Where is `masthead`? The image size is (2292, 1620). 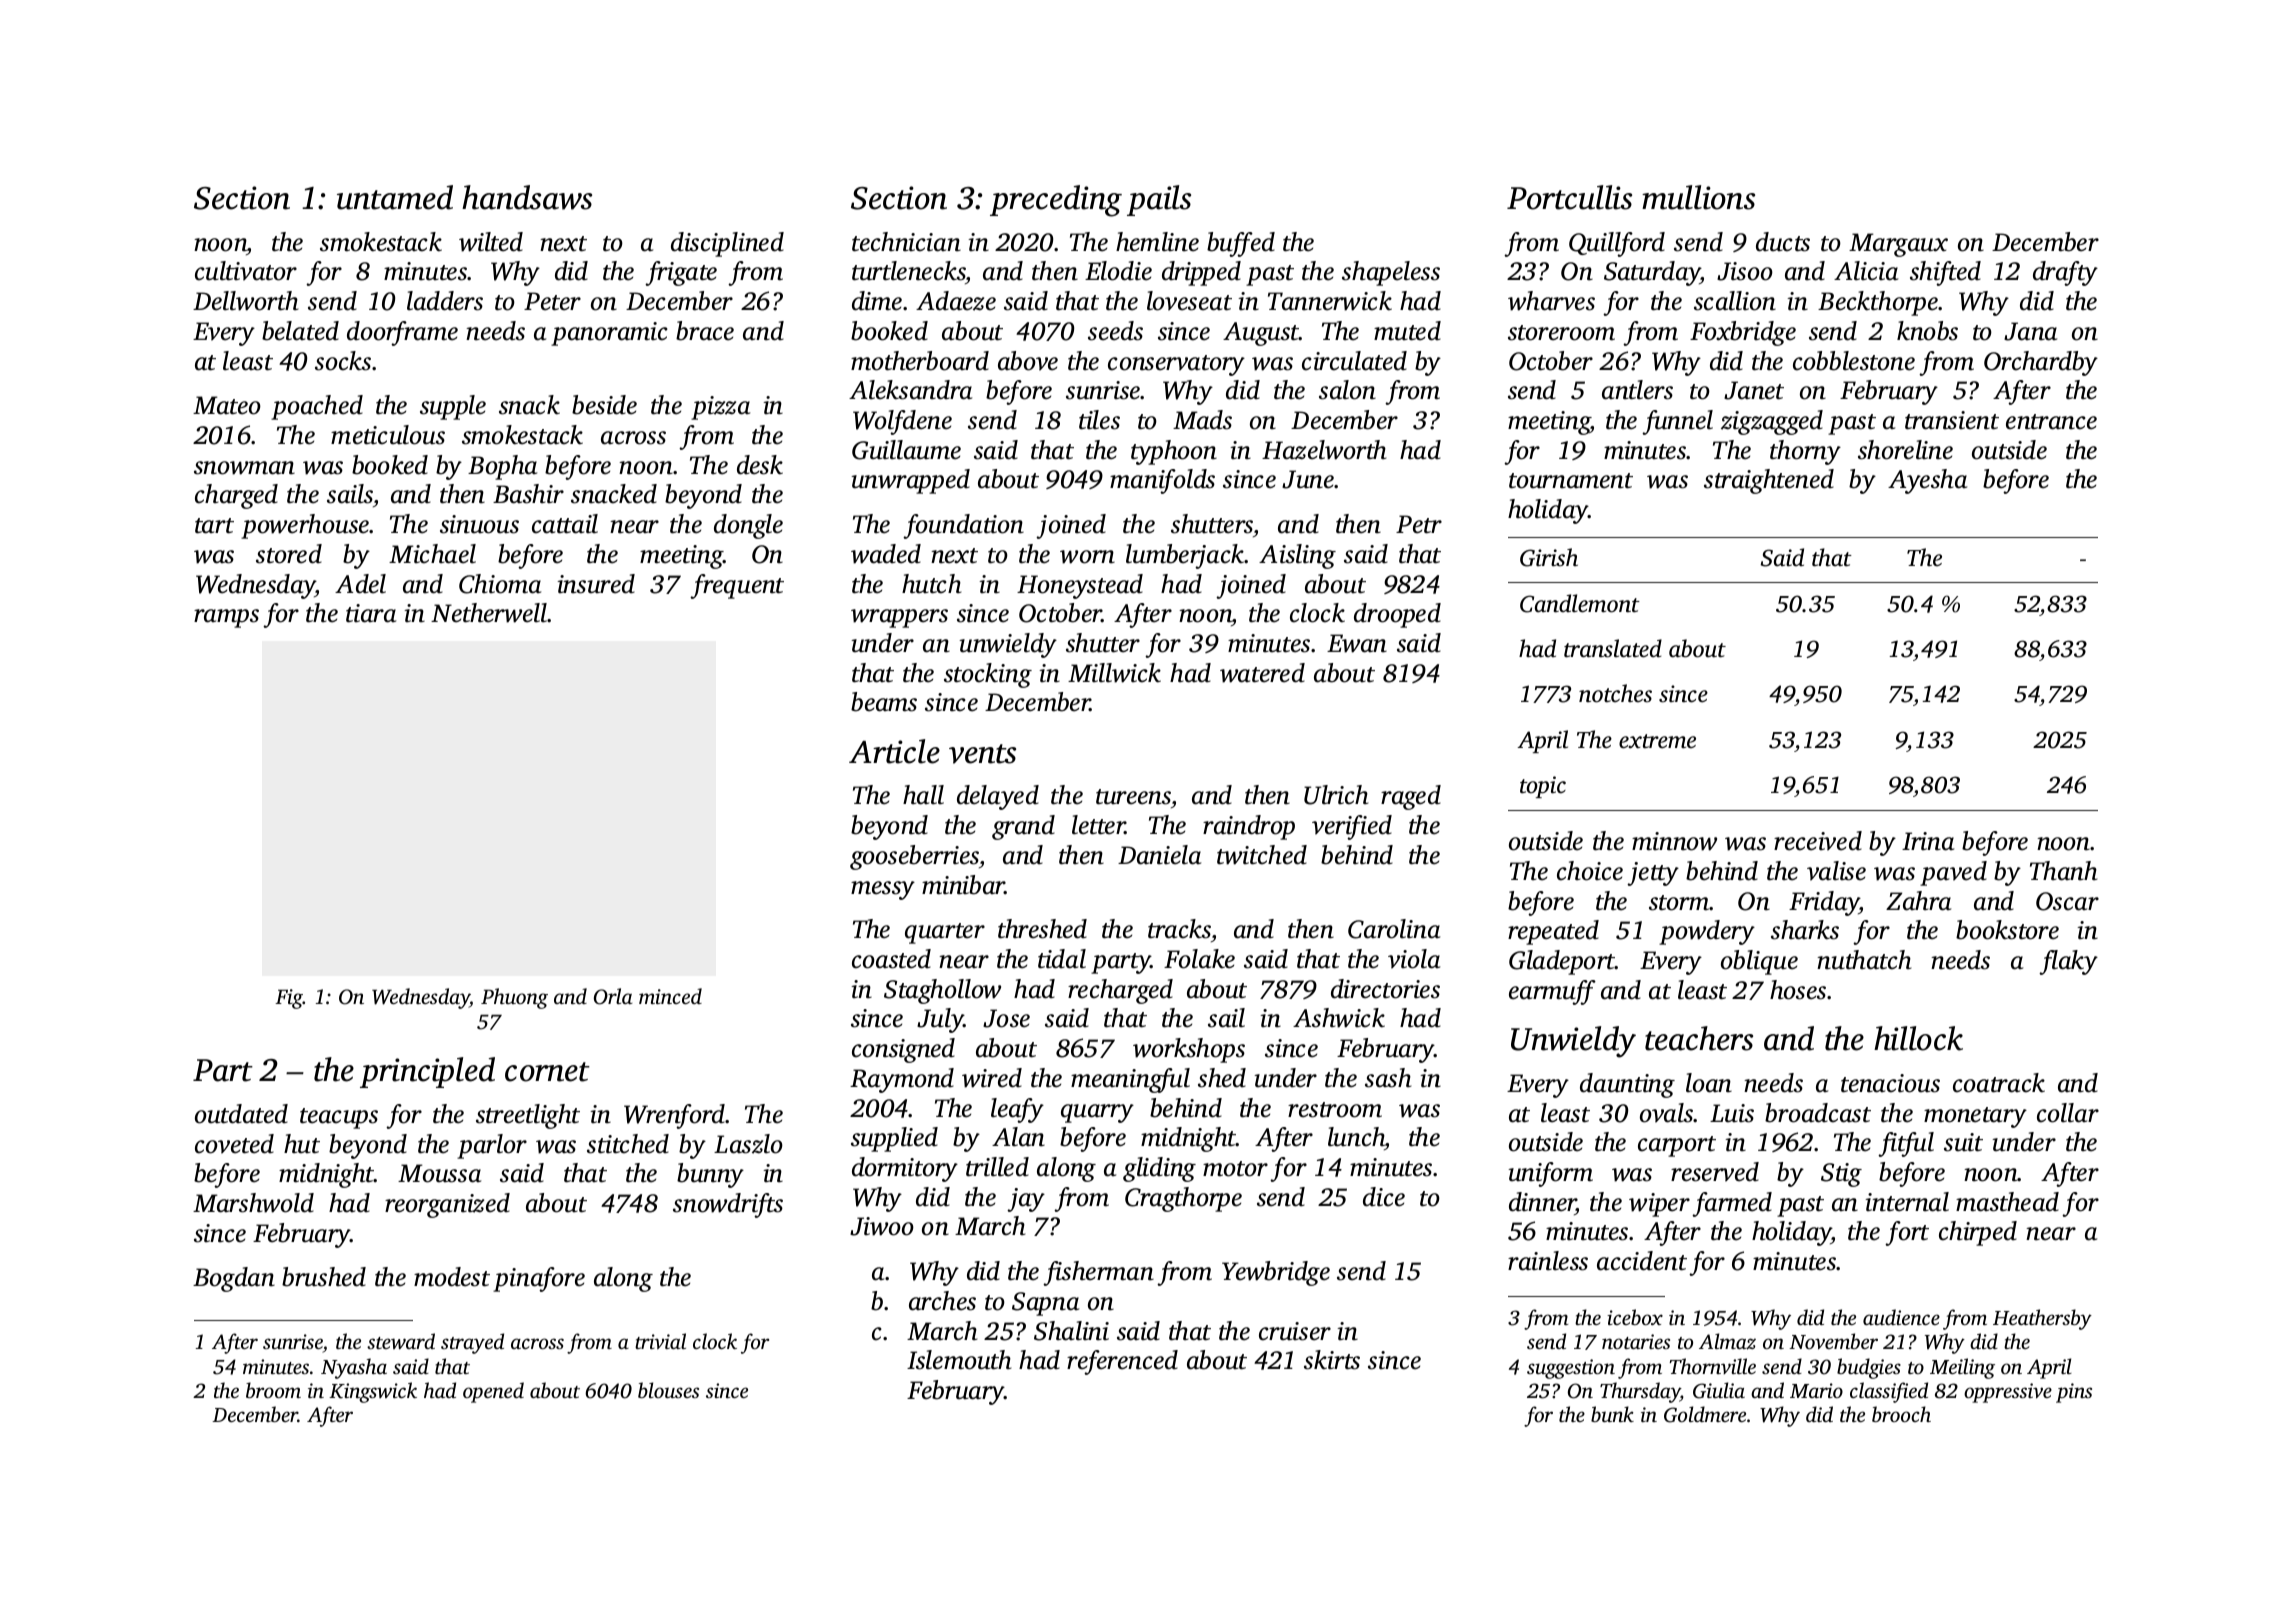 masthead is located at coordinates (2007, 1202).
